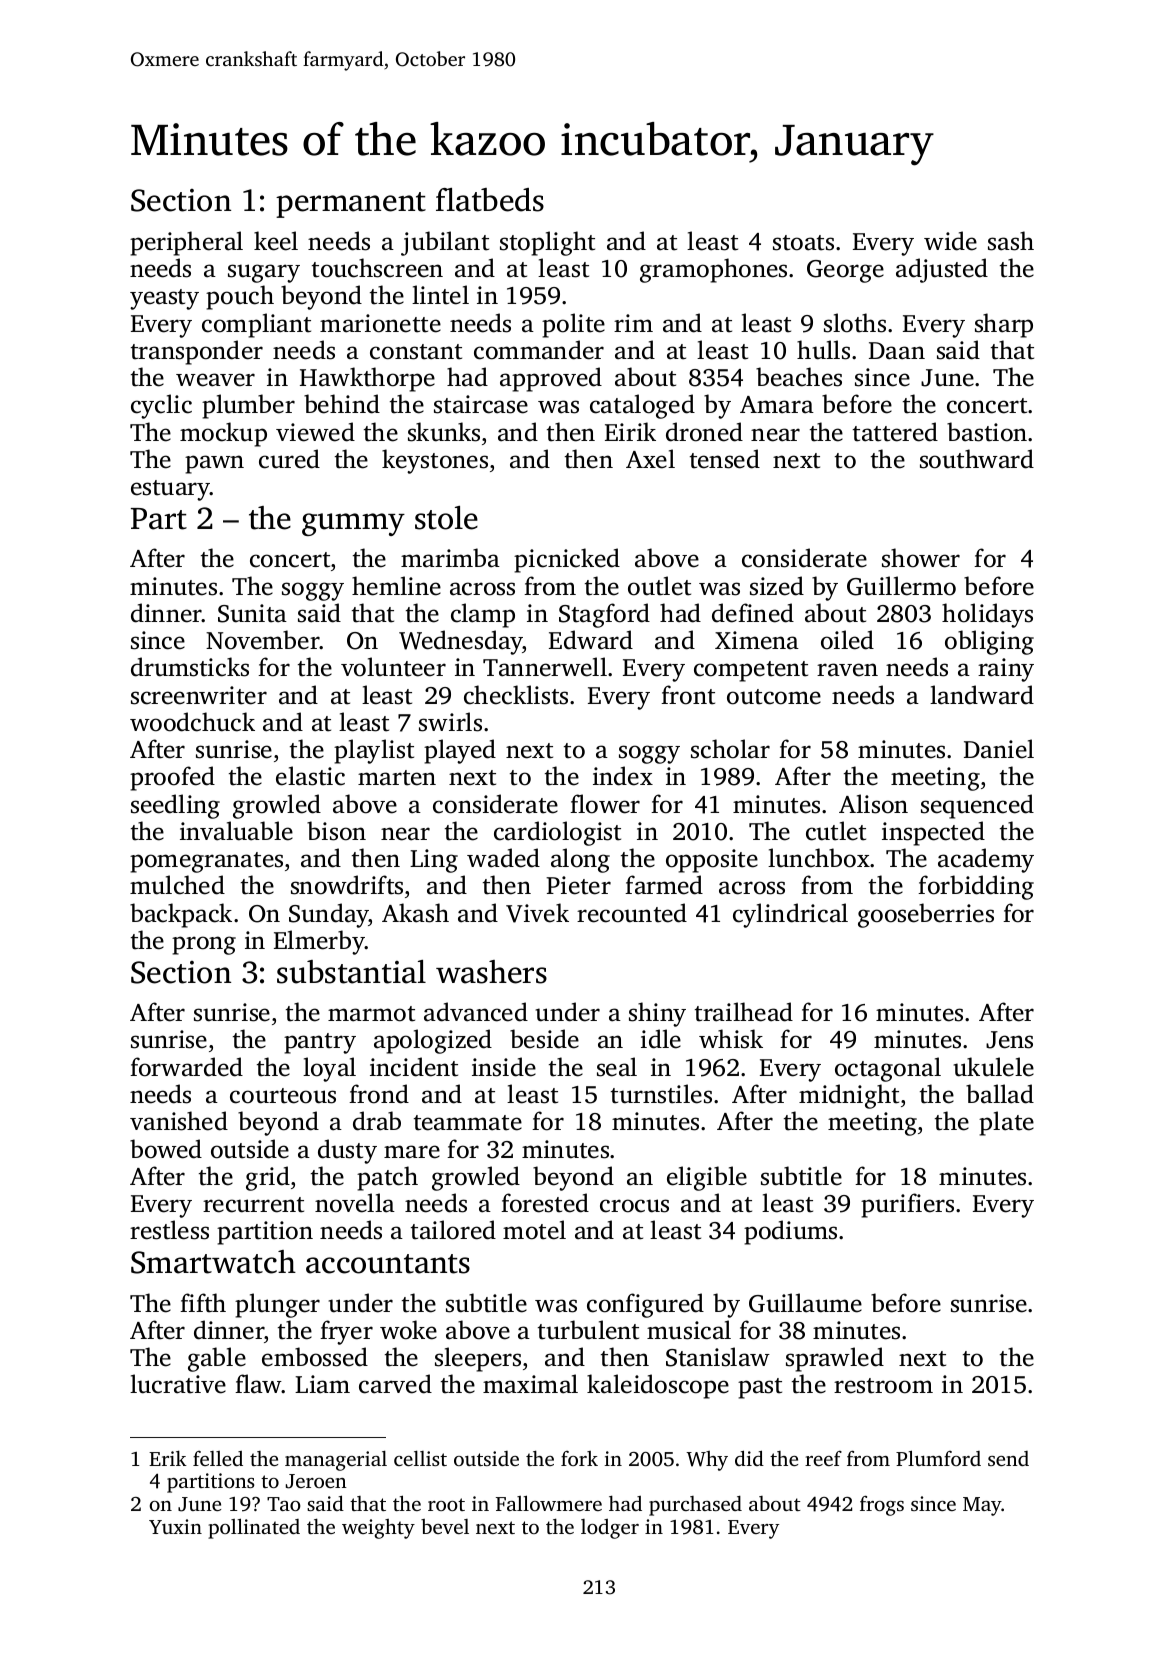 The height and width of the screenshot is (1654, 1165). Describe the element at coordinates (491, 972) in the screenshot. I see `washers` at that location.
